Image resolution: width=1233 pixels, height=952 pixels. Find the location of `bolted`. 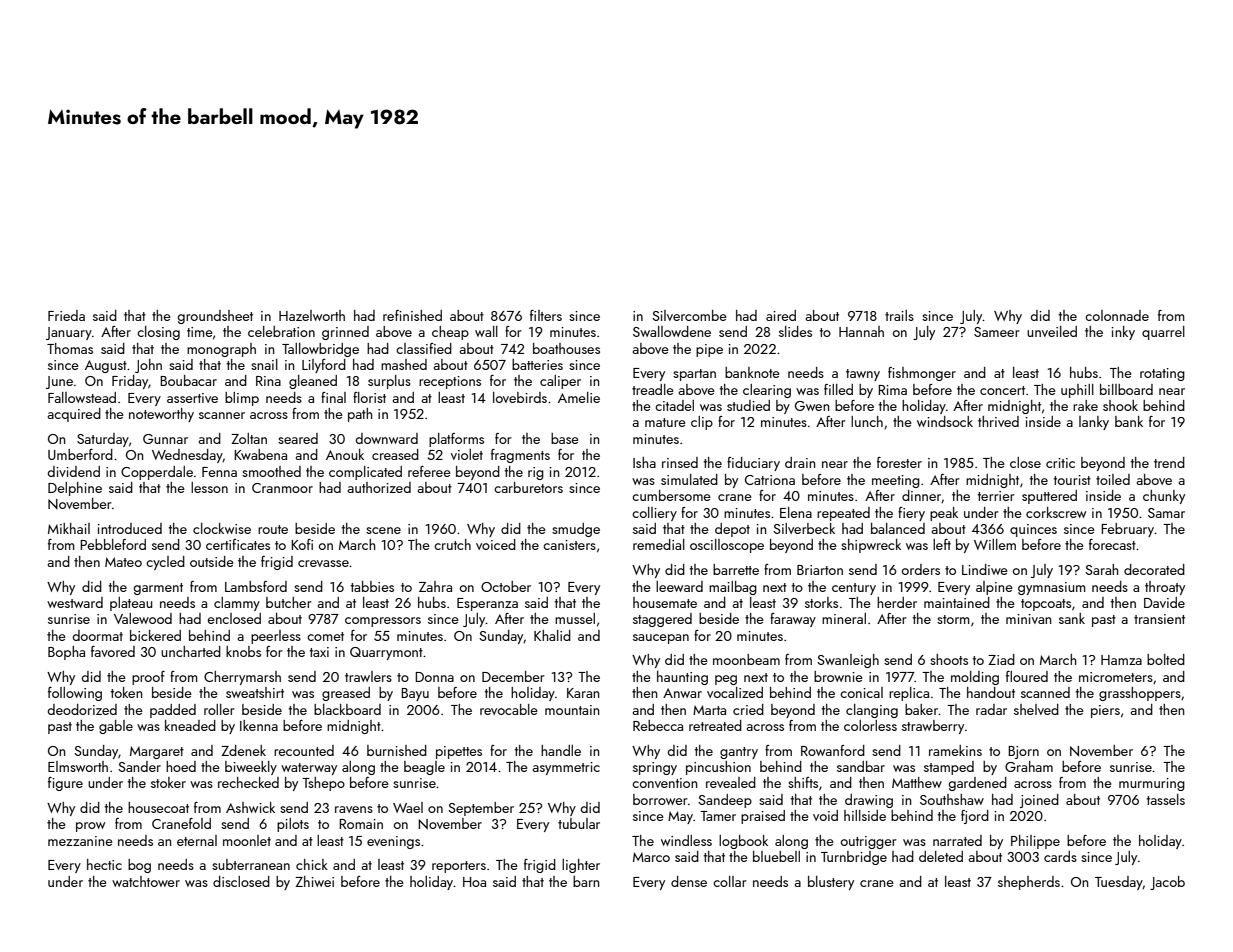

bolted is located at coordinates (1166, 659).
